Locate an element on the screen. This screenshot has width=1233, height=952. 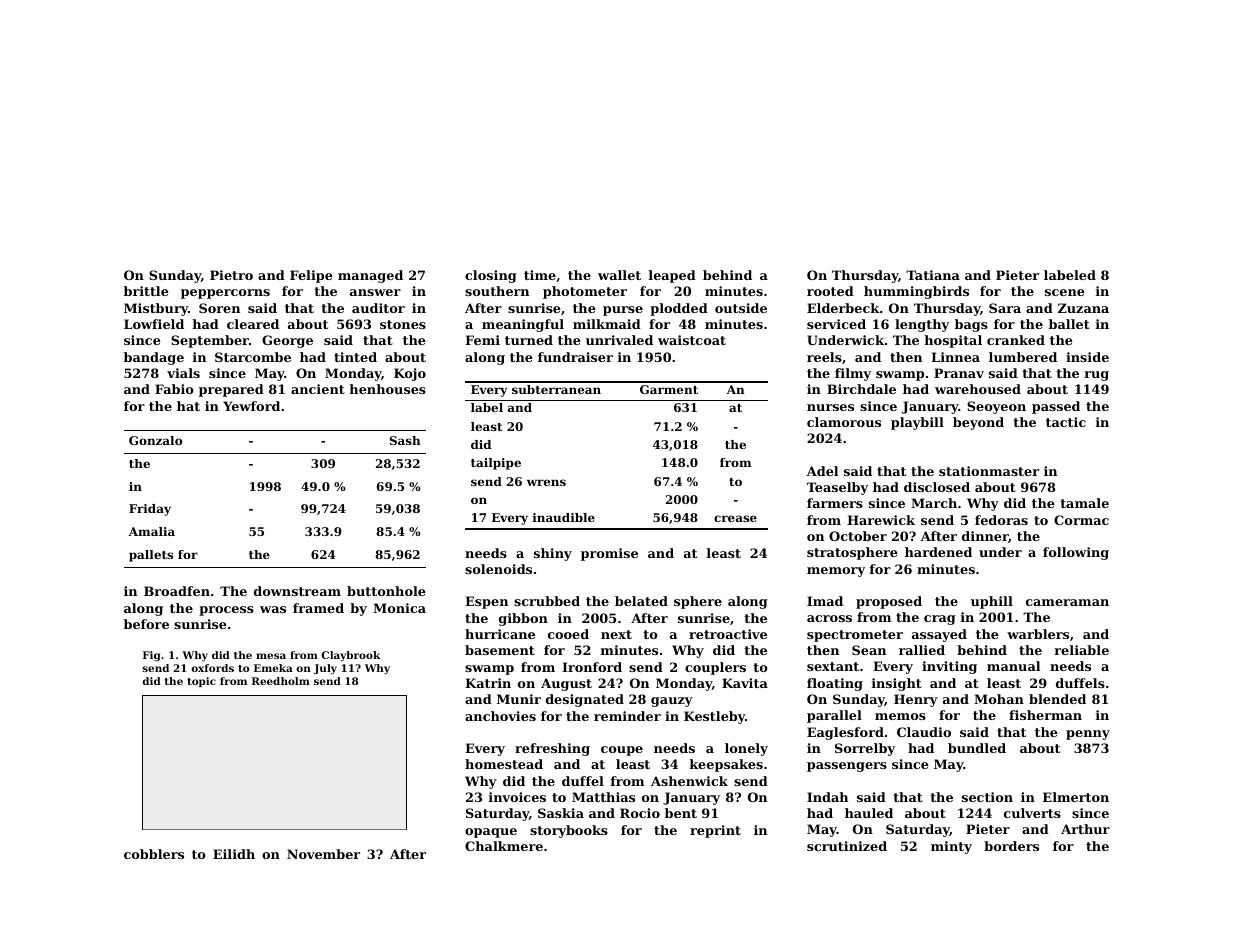
Espen is located at coordinates (486, 602).
